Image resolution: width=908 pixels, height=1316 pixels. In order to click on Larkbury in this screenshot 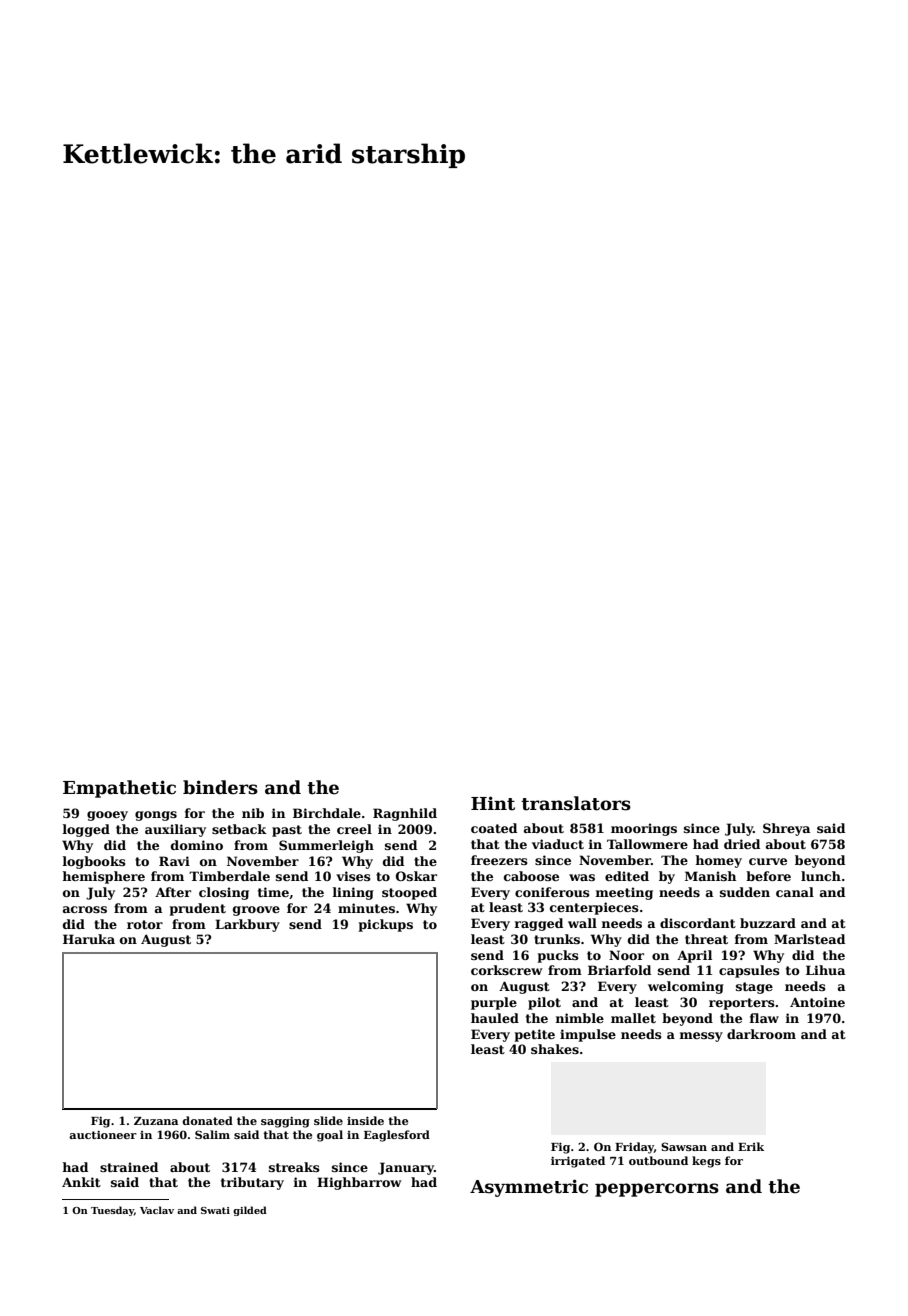, I will do `click(247, 925)`.
